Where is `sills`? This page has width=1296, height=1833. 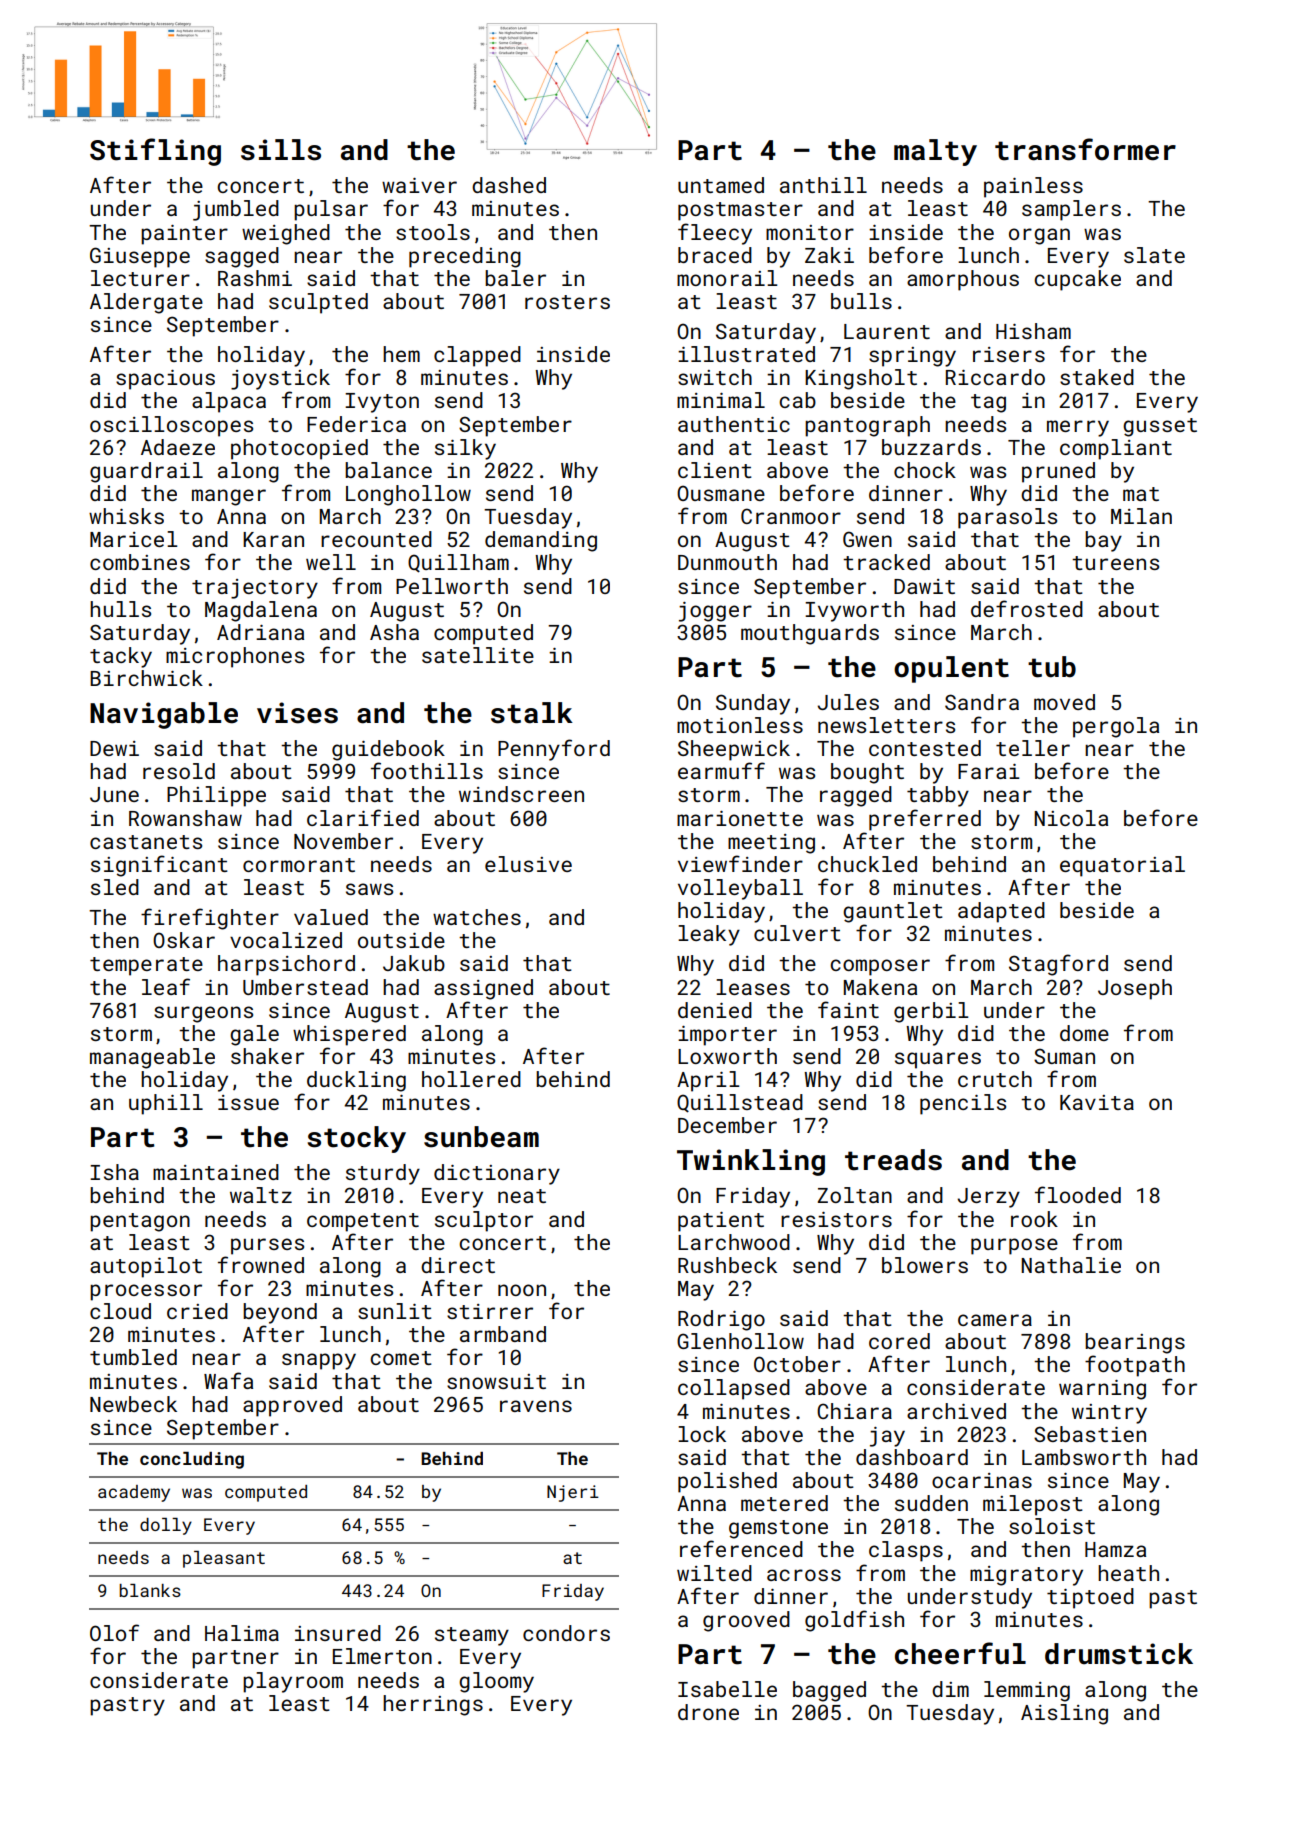
sills is located at coordinates (281, 150).
